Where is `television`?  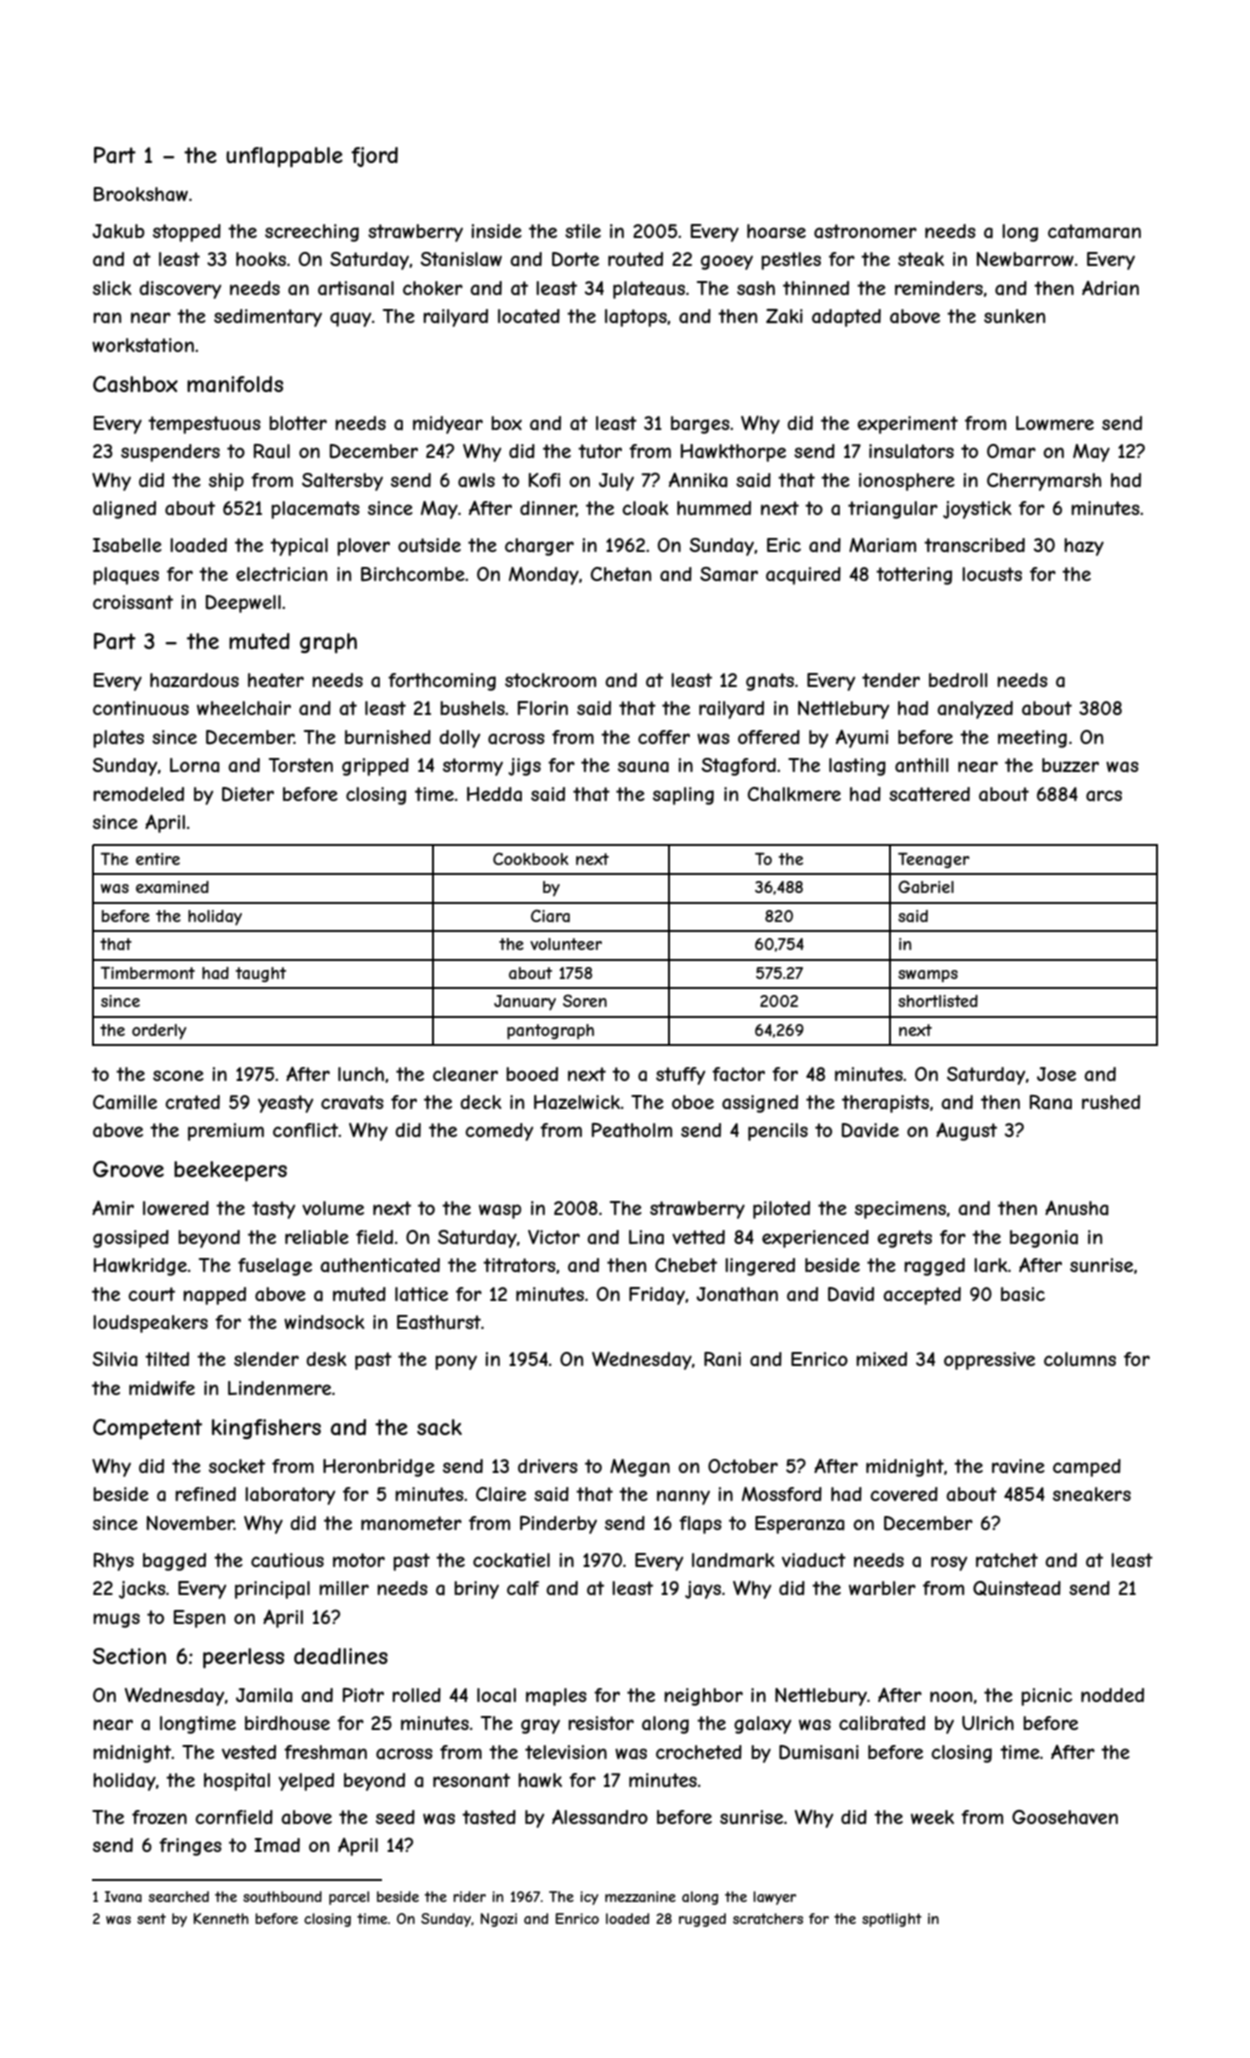
television is located at coordinates (566, 1752).
